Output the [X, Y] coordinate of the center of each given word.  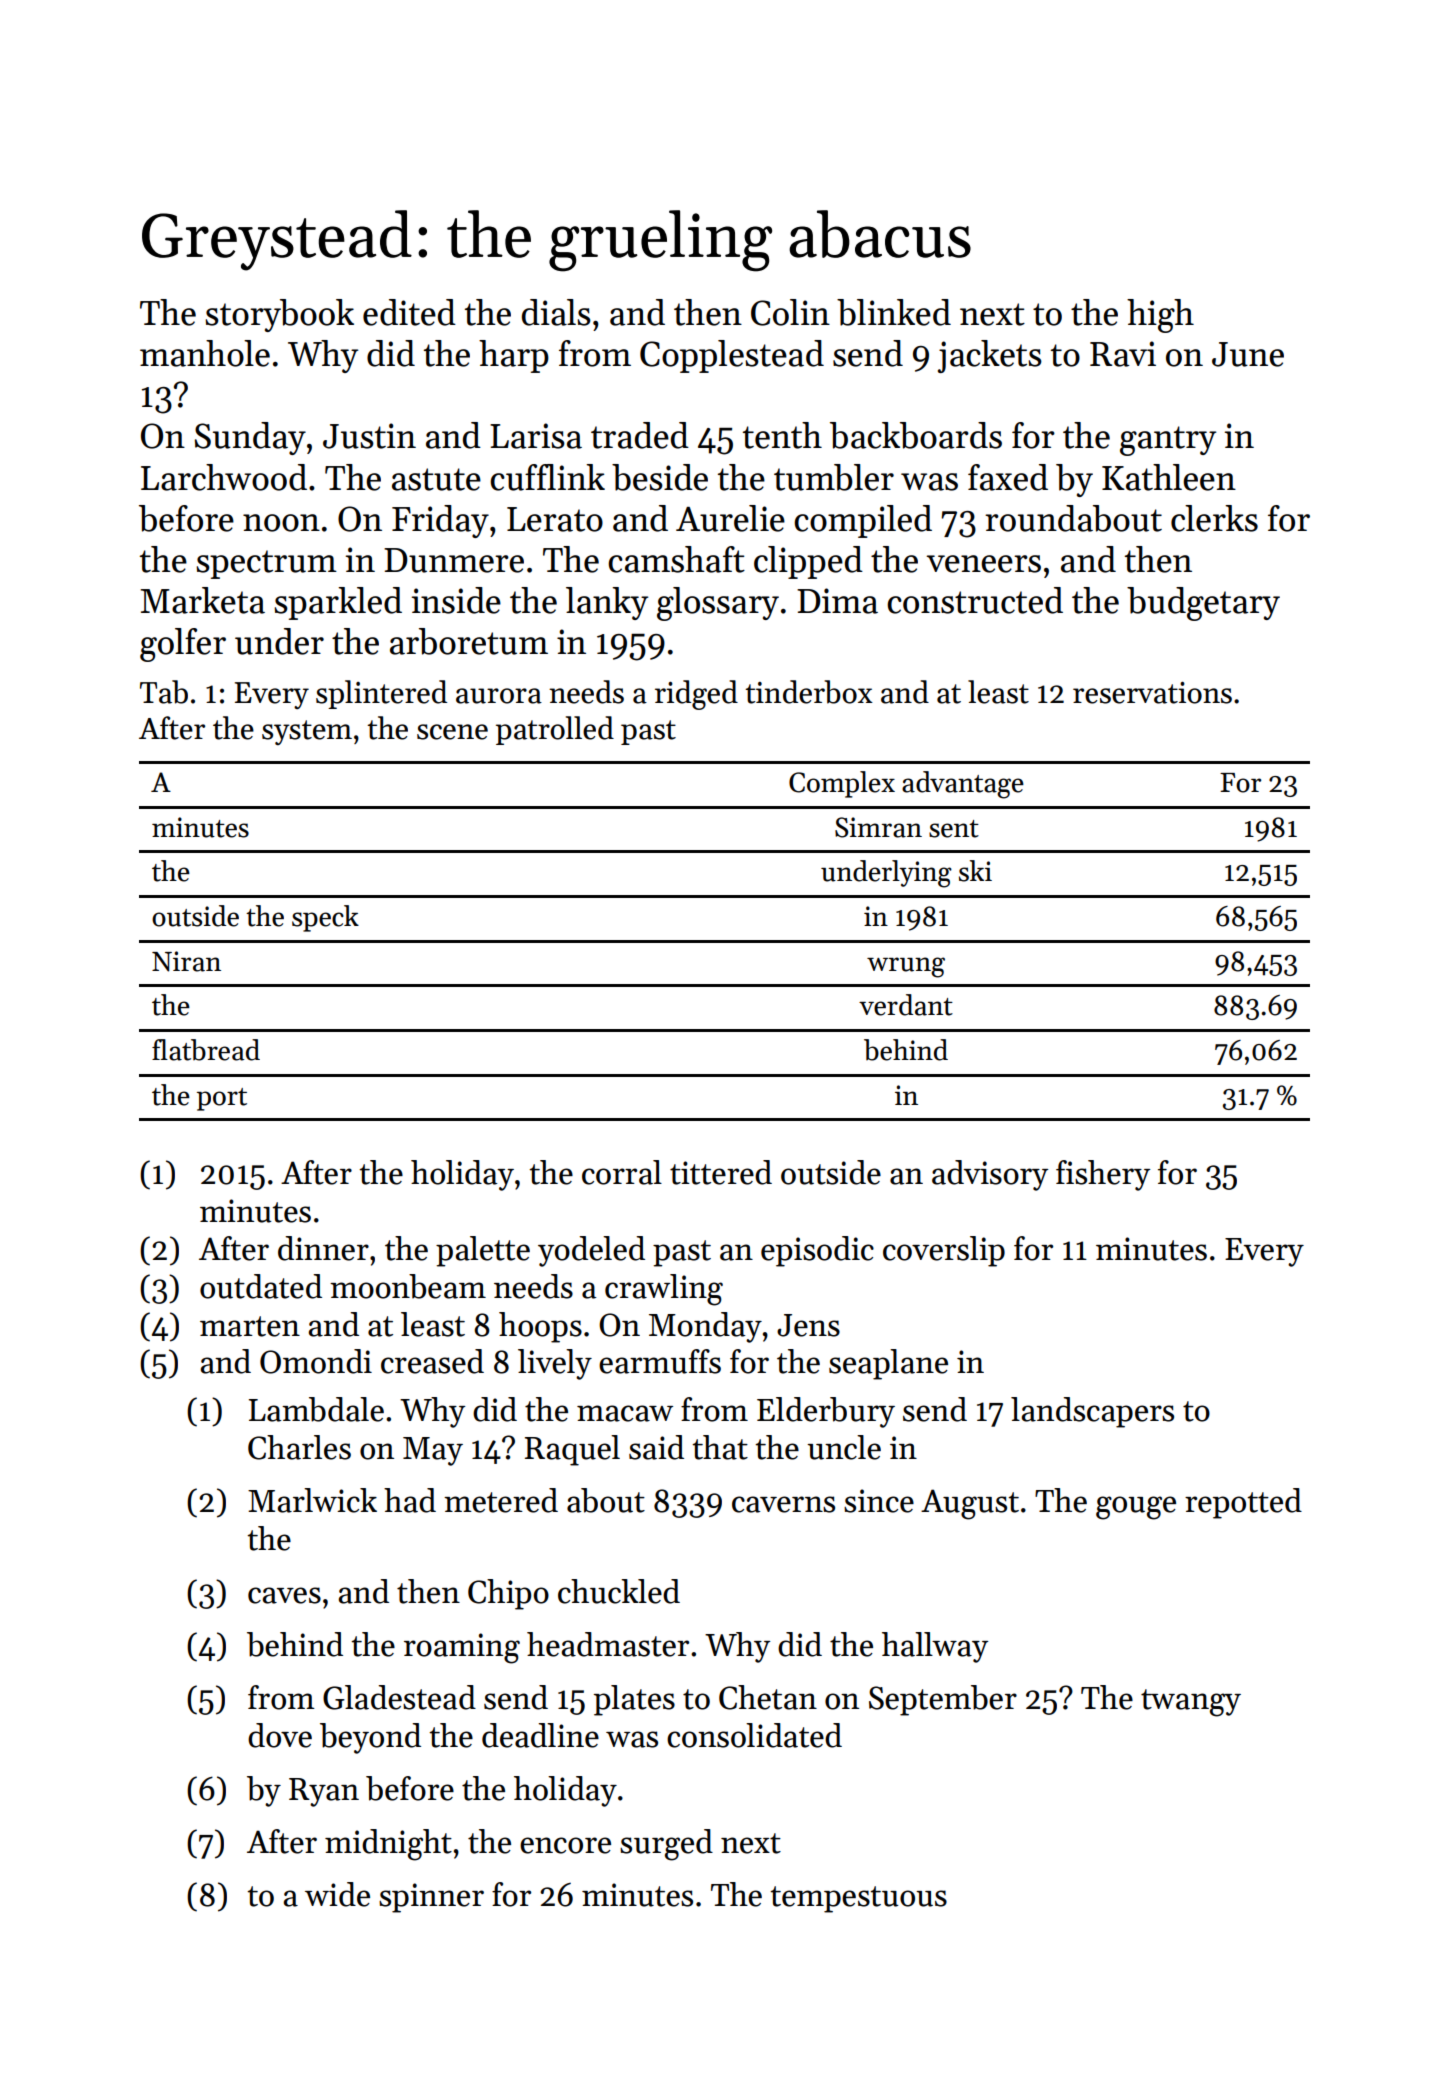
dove [280, 1735]
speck [325, 918]
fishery [1103, 1175]
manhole [205, 353]
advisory [990, 1175]
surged [666, 1845]
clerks [1214, 518]
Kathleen [1169, 477]
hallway [935, 1647]
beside [660, 477]
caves [284, 1595]
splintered [381, 694]
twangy [1191, 1703]
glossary [718, 604]
